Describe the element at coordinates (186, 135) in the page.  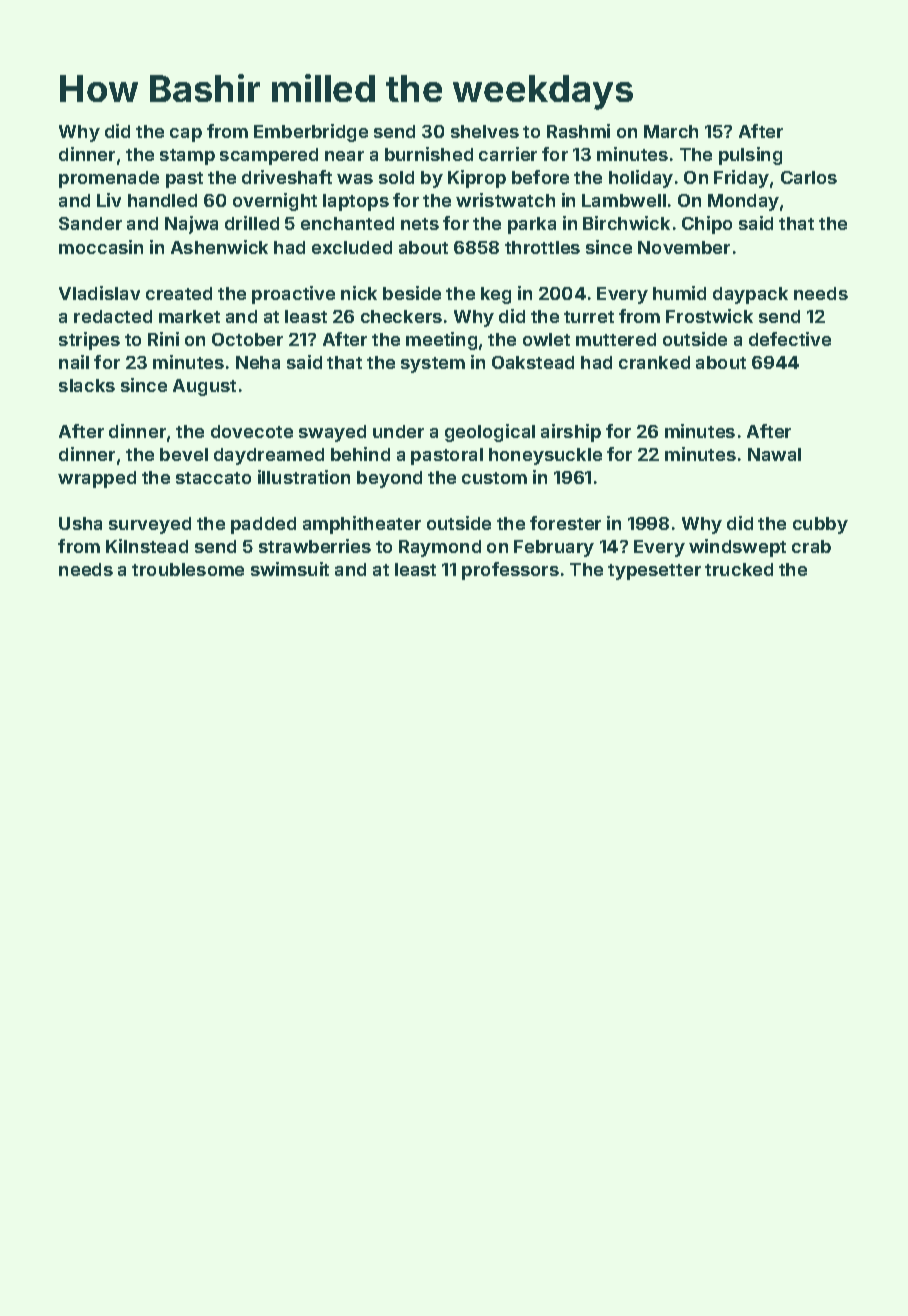
I see `cap` at that location.
